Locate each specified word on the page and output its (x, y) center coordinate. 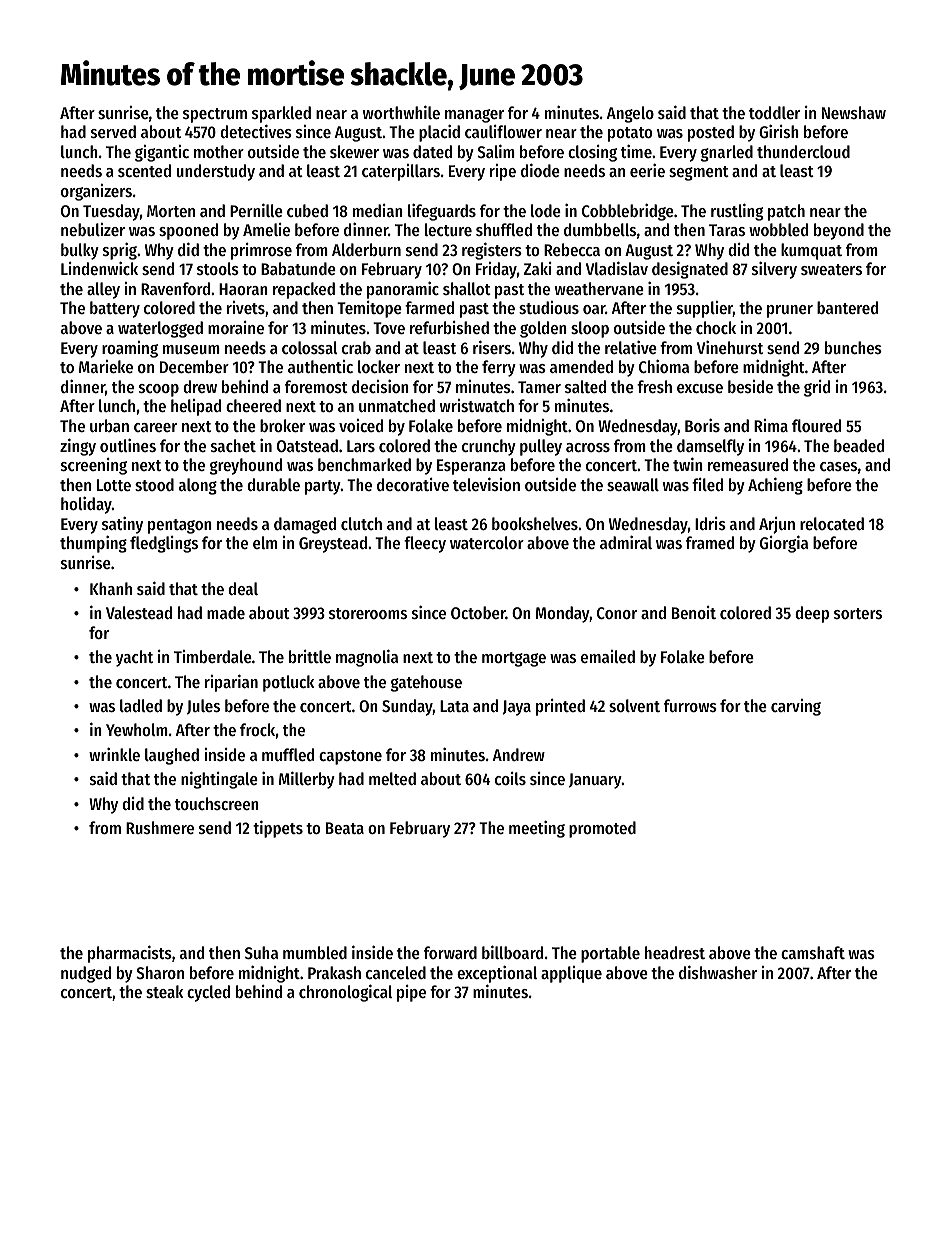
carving (796, 707)
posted (711, 133)
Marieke (106, 366)
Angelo (630, 114)
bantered (847, 307)
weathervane (599, 288)
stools (218, 268)
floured (816, 425)
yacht (134, 658)
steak (164, 991)
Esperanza (471, 467)
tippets (278, 829)
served (113, 131)
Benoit (694, 612)
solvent (634, 705)
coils (510, 778)
